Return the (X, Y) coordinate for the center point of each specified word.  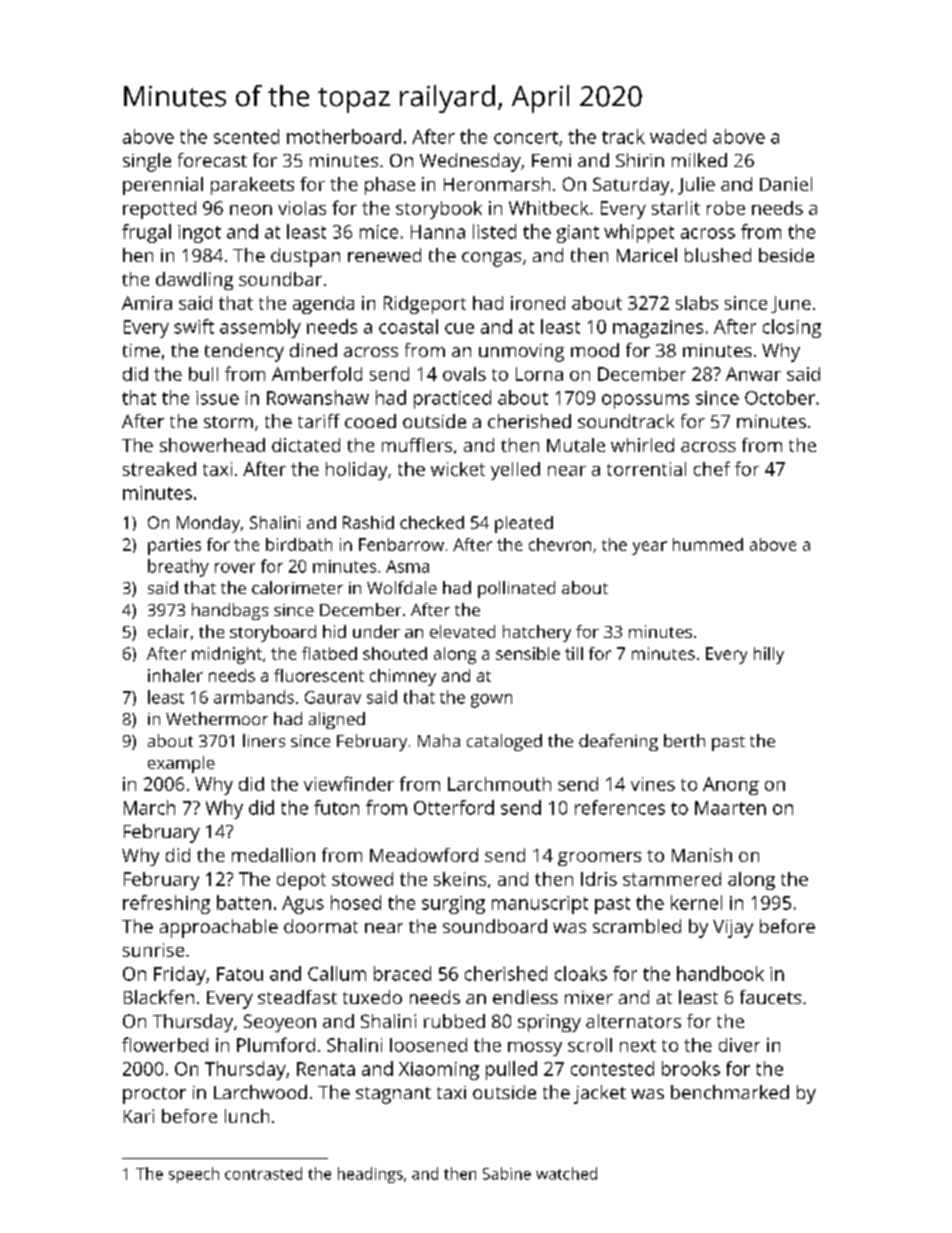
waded (678, 136)
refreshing (166, 904)
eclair (168, 631)
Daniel (786, 184)
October (780, 397)
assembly (260, 328)
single (147, 162)
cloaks (581, 973)
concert (526, 137)
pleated (524, 524)
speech (194, 1175)
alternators (633, 1021)
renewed (384, 255)
